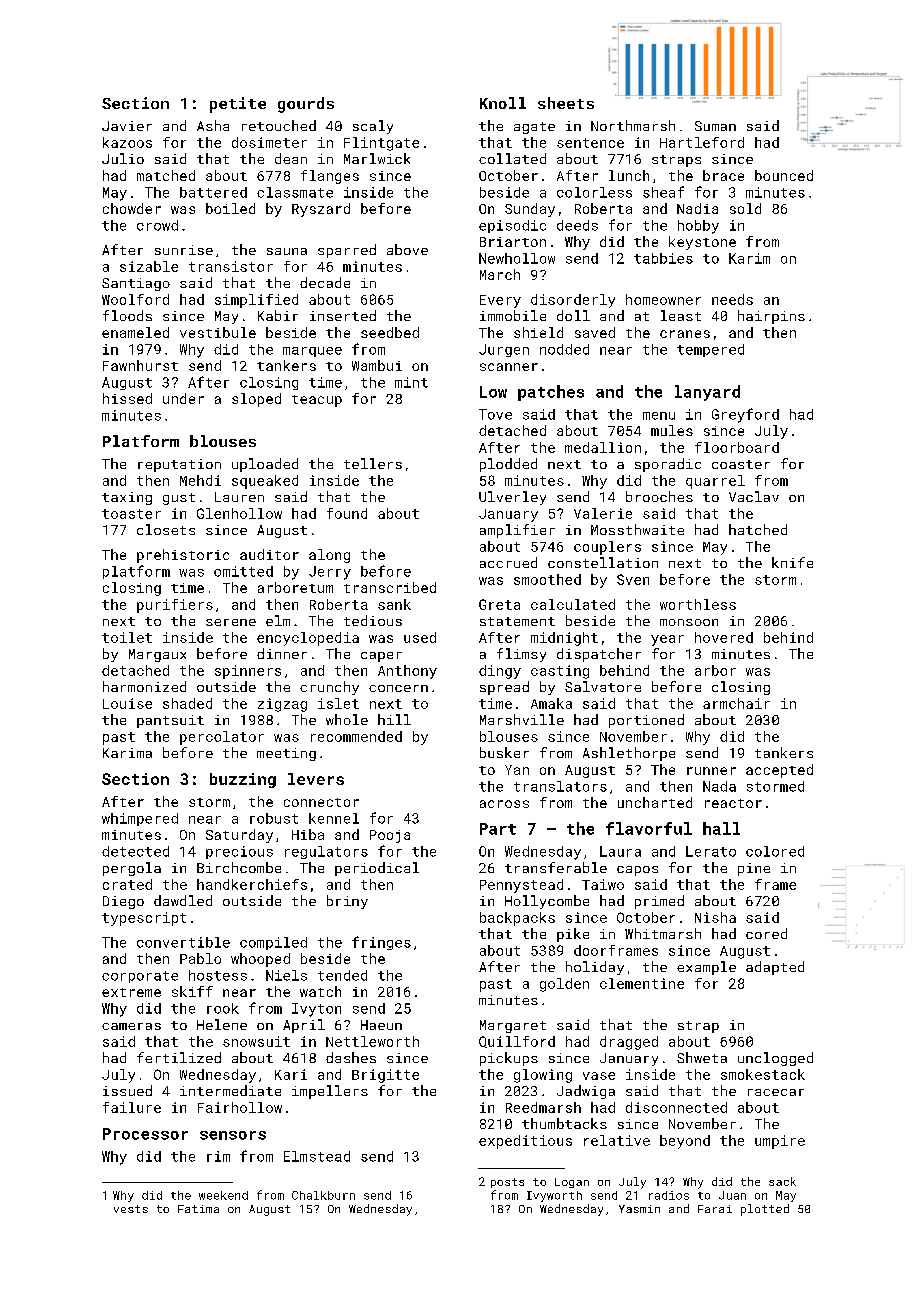  Describe the element at coordinates (564, 639) in the screenshot. I see `midnight` at that location.
